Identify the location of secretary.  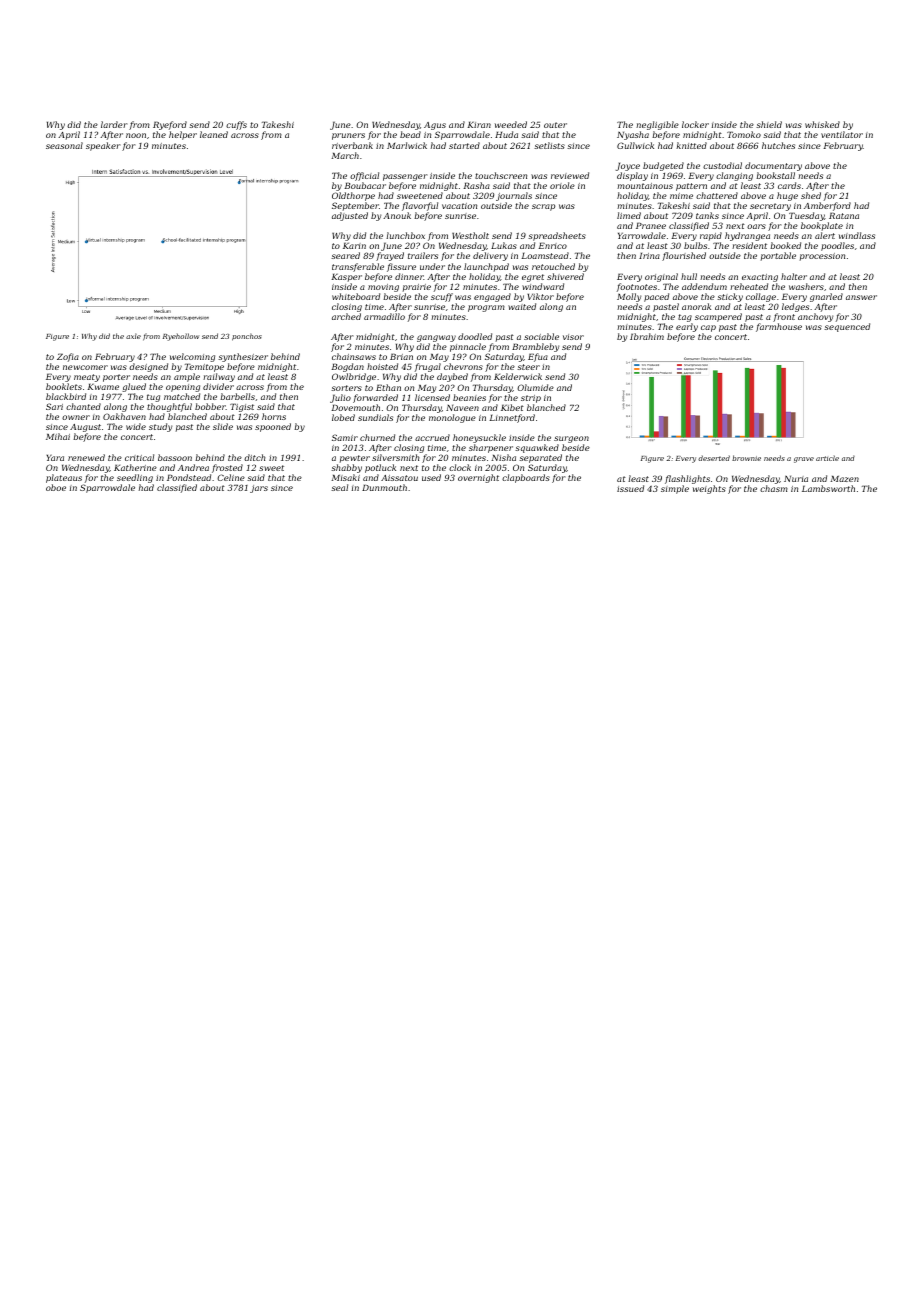
(770, 207).
